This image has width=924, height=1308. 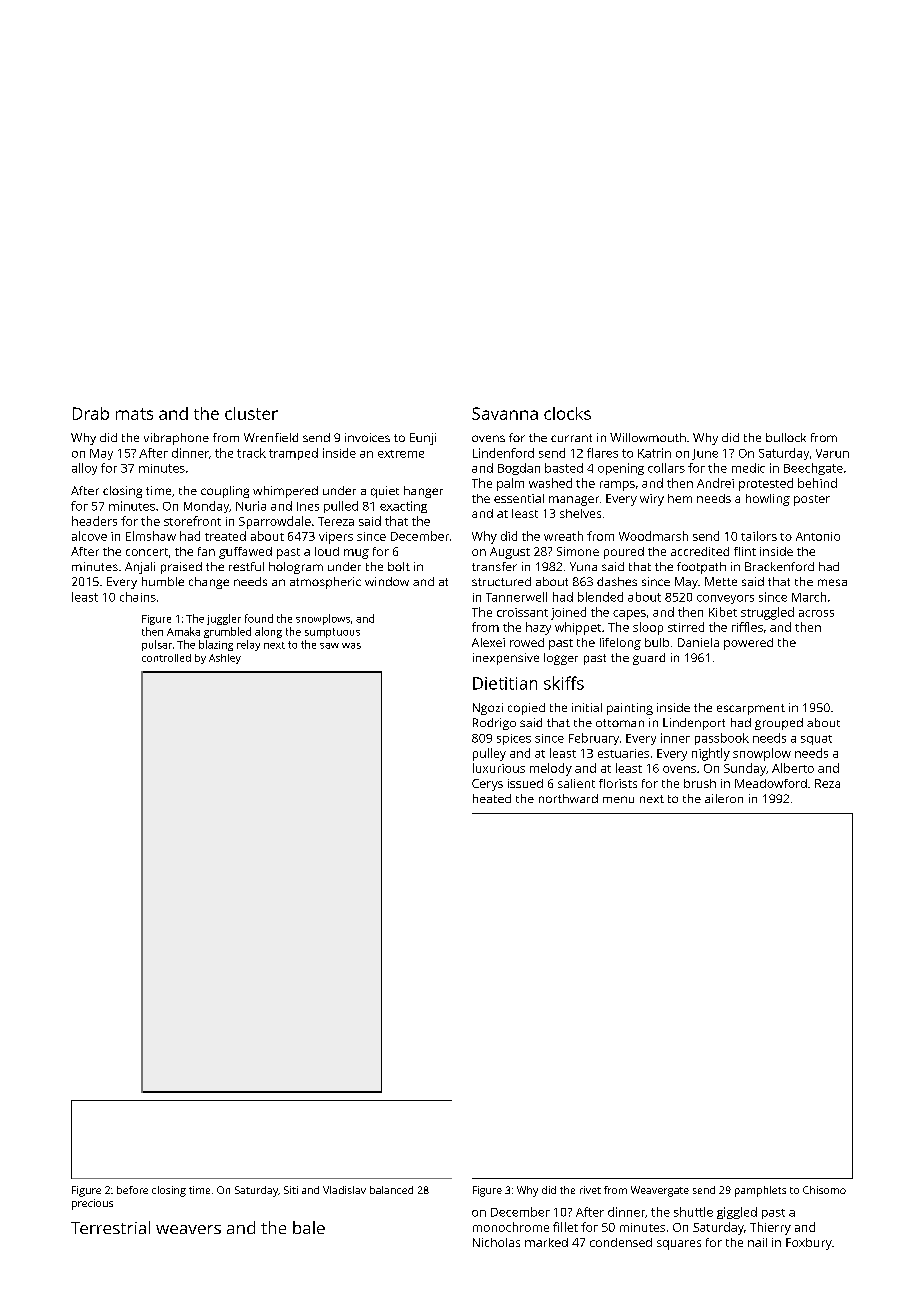 I want to click on heated, so click(x=492, y=798).
